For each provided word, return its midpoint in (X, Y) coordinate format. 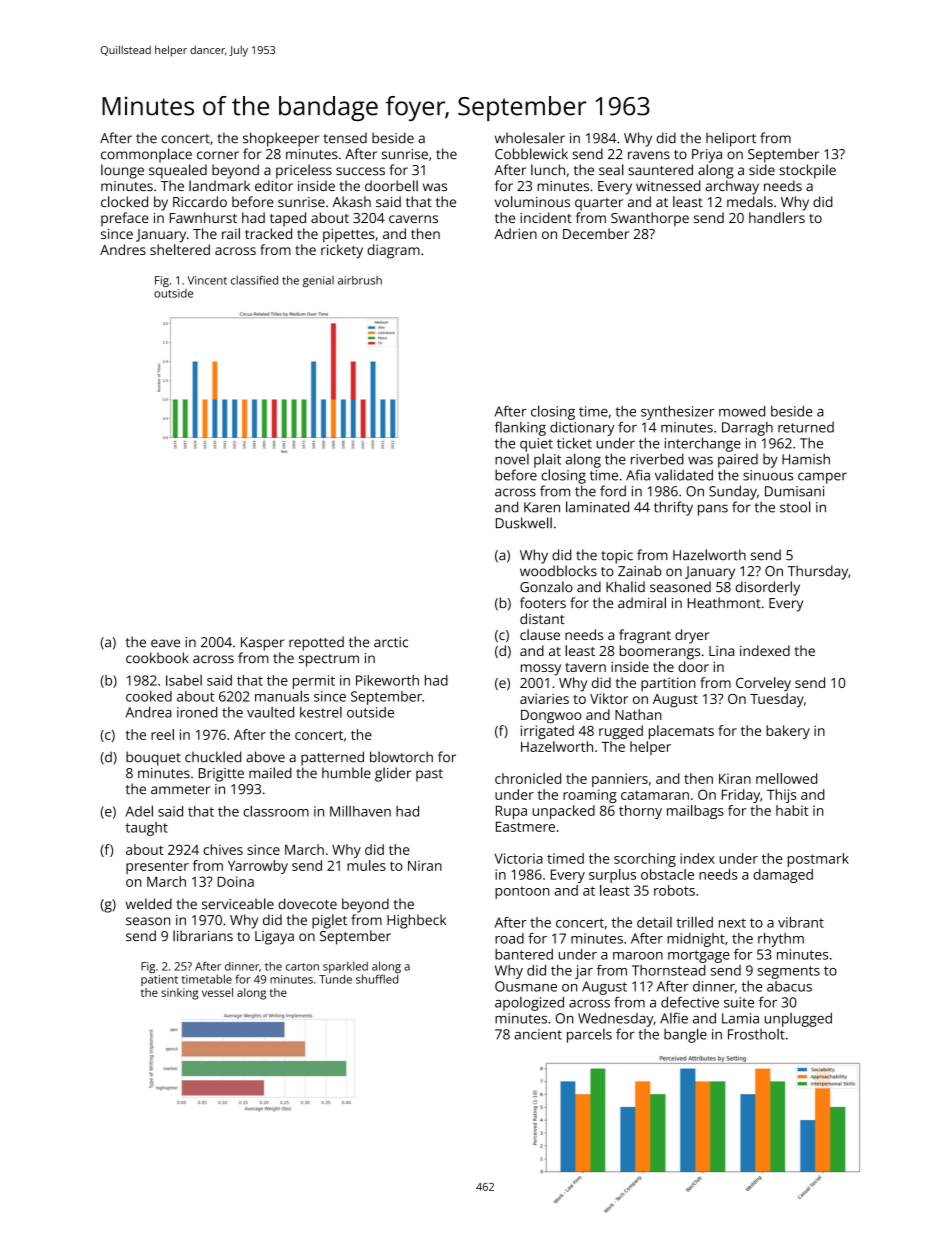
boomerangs (660, 652)
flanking (520, 428)
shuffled (377, 979)
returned (806, 427)
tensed (345, 138)
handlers (777, 217)
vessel (217, 992)
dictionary (582, 429)
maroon (638, 956)
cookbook (157, 658)
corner (218, 155)
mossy (541, 670)
